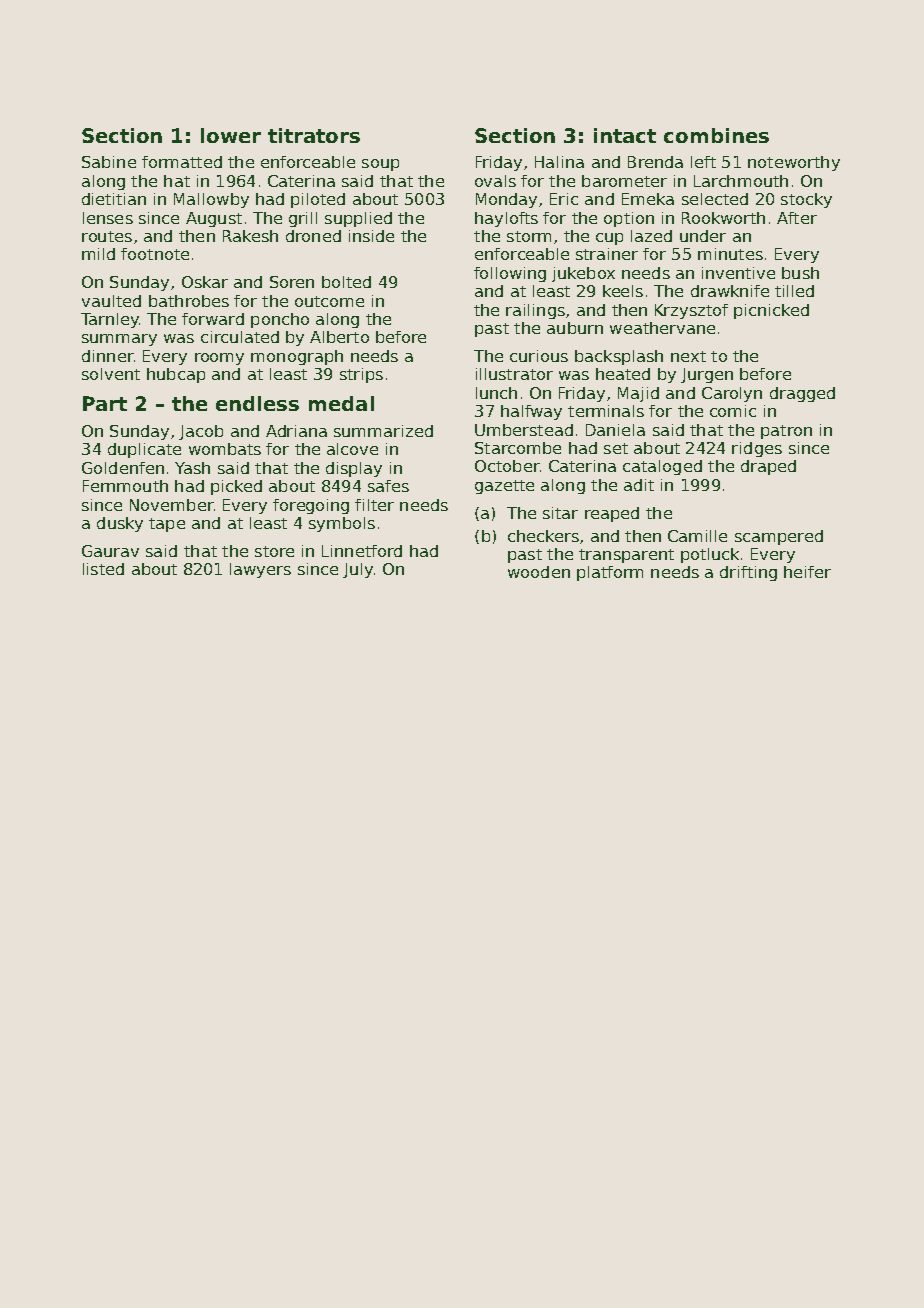 The width and height of the screenshot is (924, 1308). What do you see at coordinates (688, 356) in the screenshot?
I see `next` at bounding box center [688, 356].
